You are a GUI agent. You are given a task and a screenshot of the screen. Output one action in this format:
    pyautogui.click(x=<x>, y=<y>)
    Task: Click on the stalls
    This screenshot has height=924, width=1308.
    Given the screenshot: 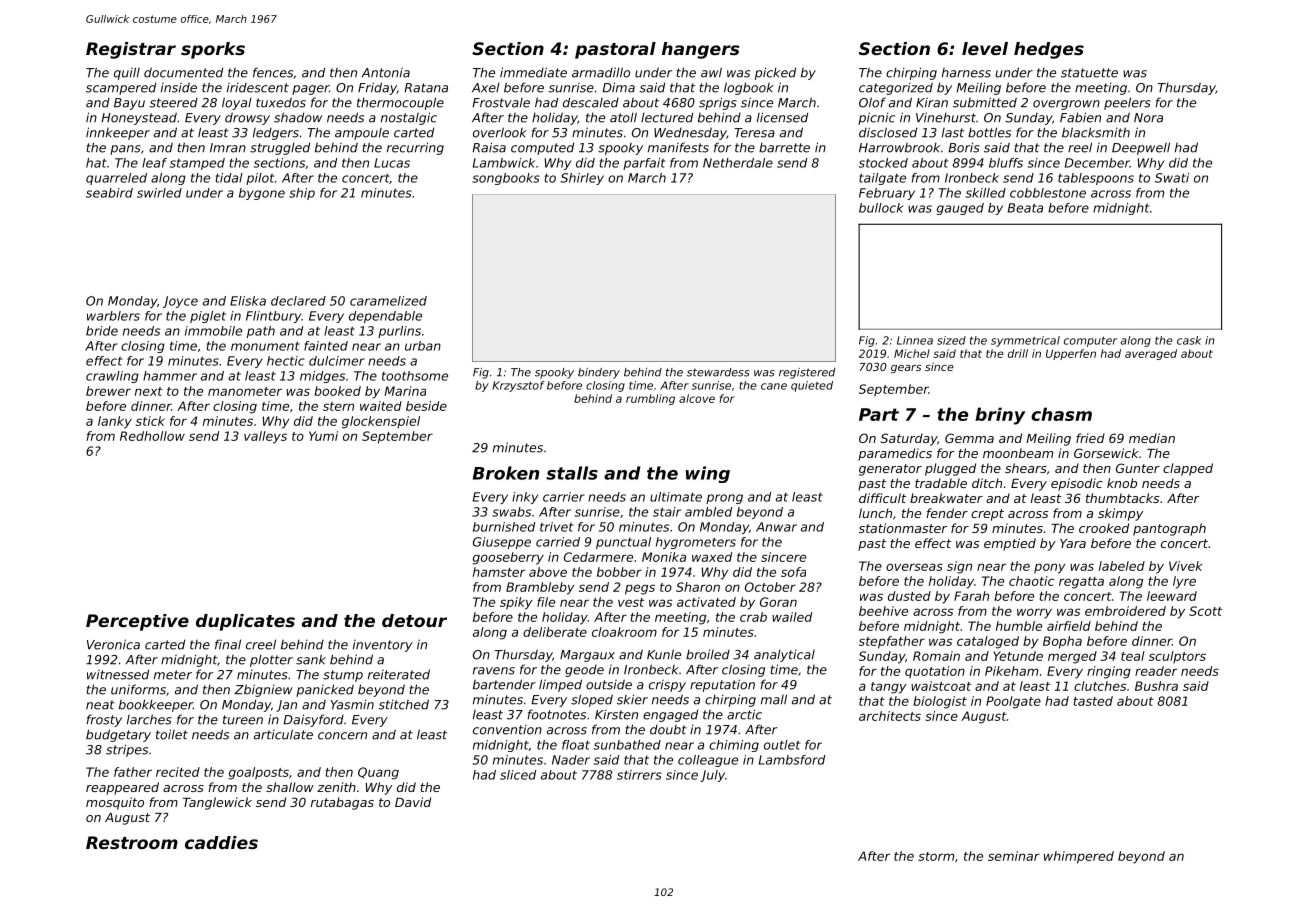 What is the action you would take?
    pyautogui.click(x=572, y=473)
